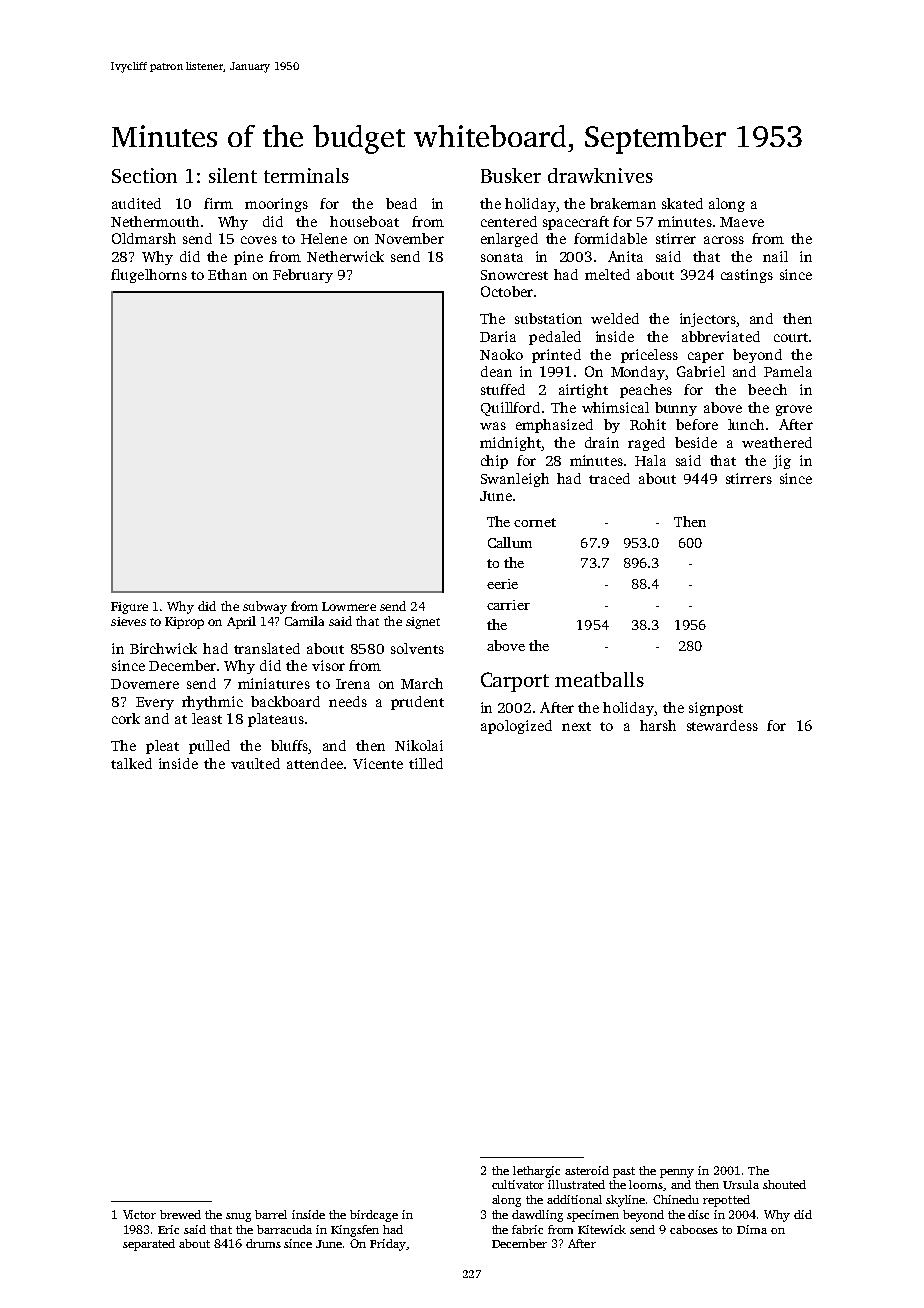  I want to click on talked, so click(131, 763).
